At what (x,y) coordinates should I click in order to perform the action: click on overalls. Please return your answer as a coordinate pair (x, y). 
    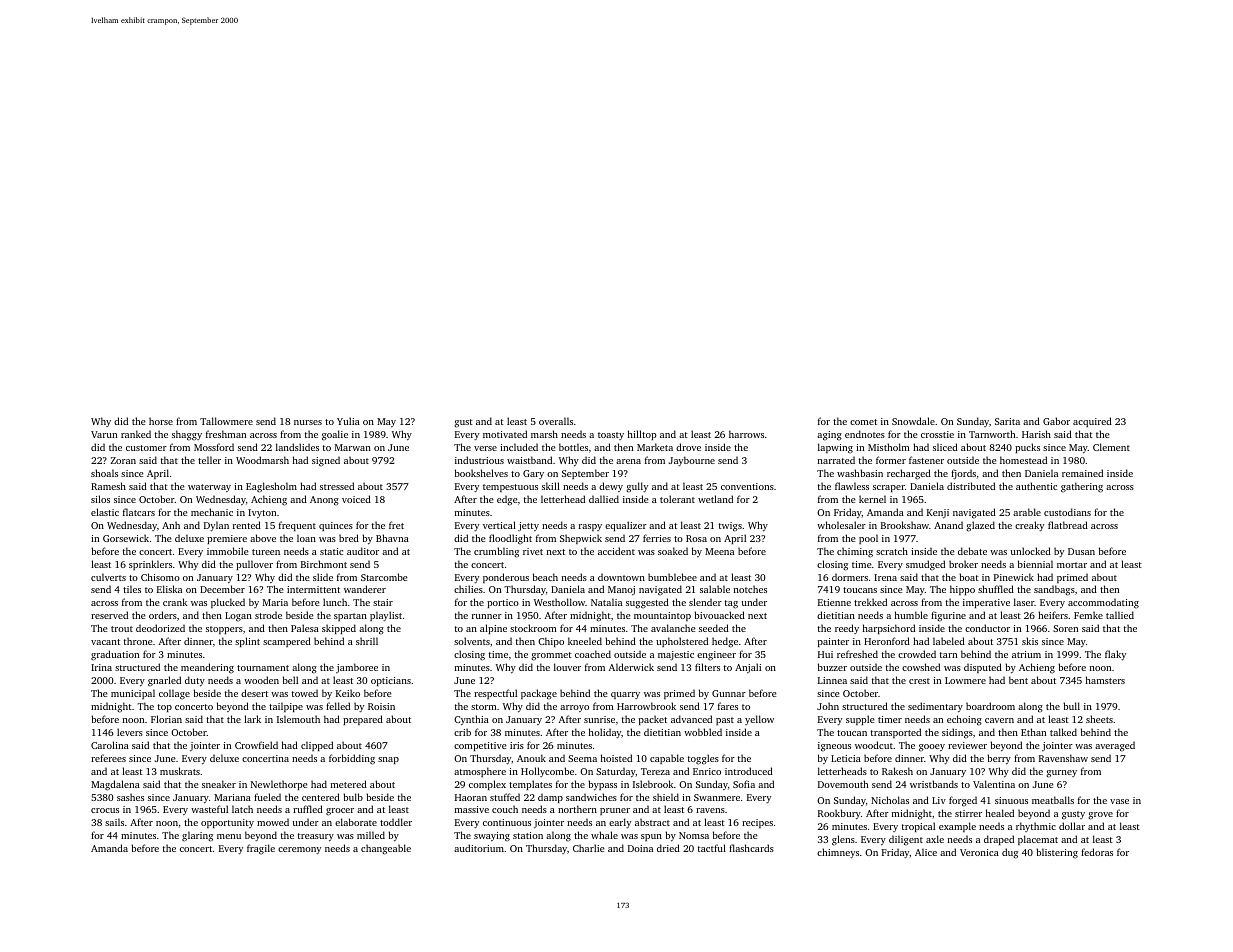
    Looking at the image, I should click on (556, 421).
